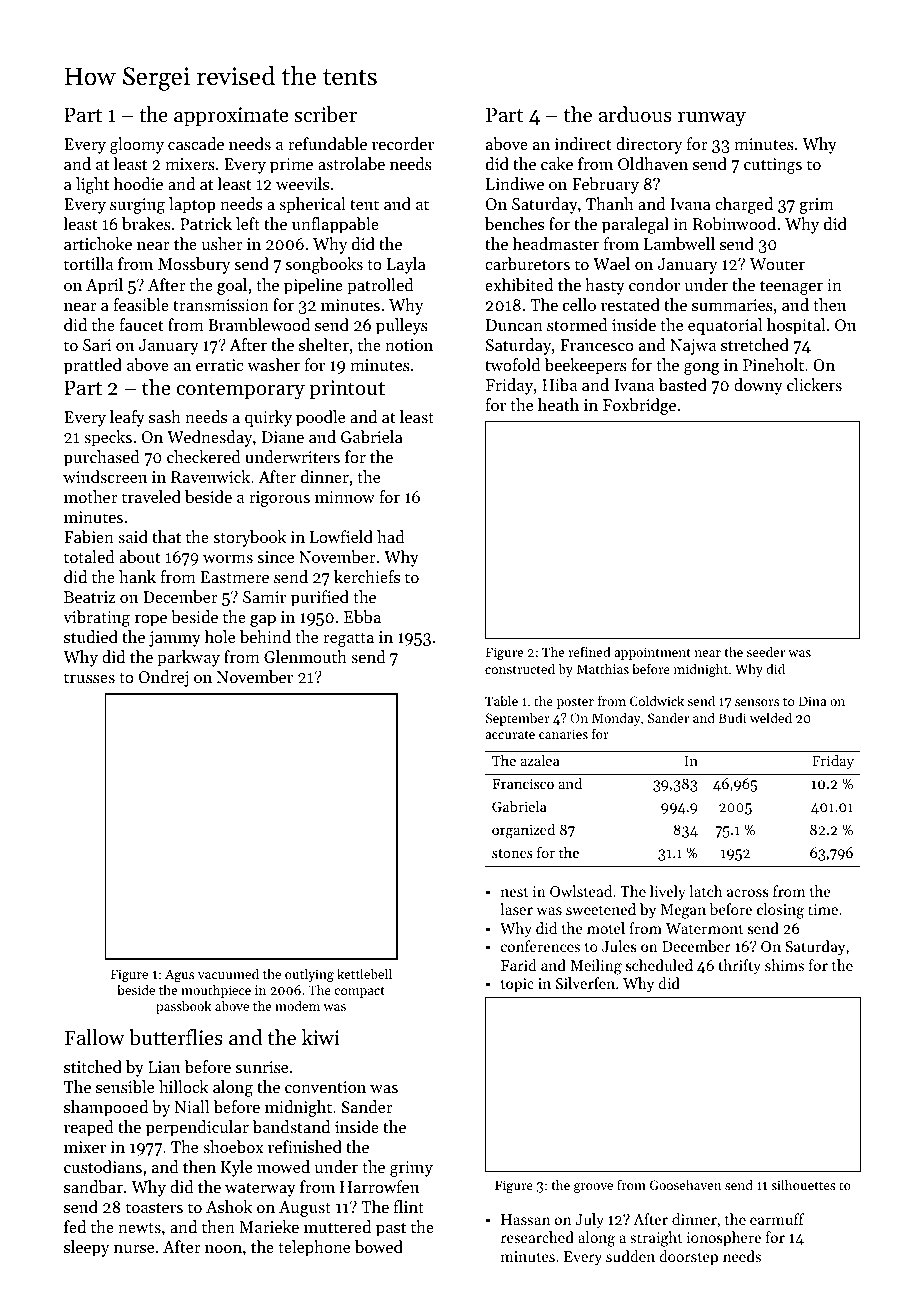  I want to click on minnow, so click(345, 497).
